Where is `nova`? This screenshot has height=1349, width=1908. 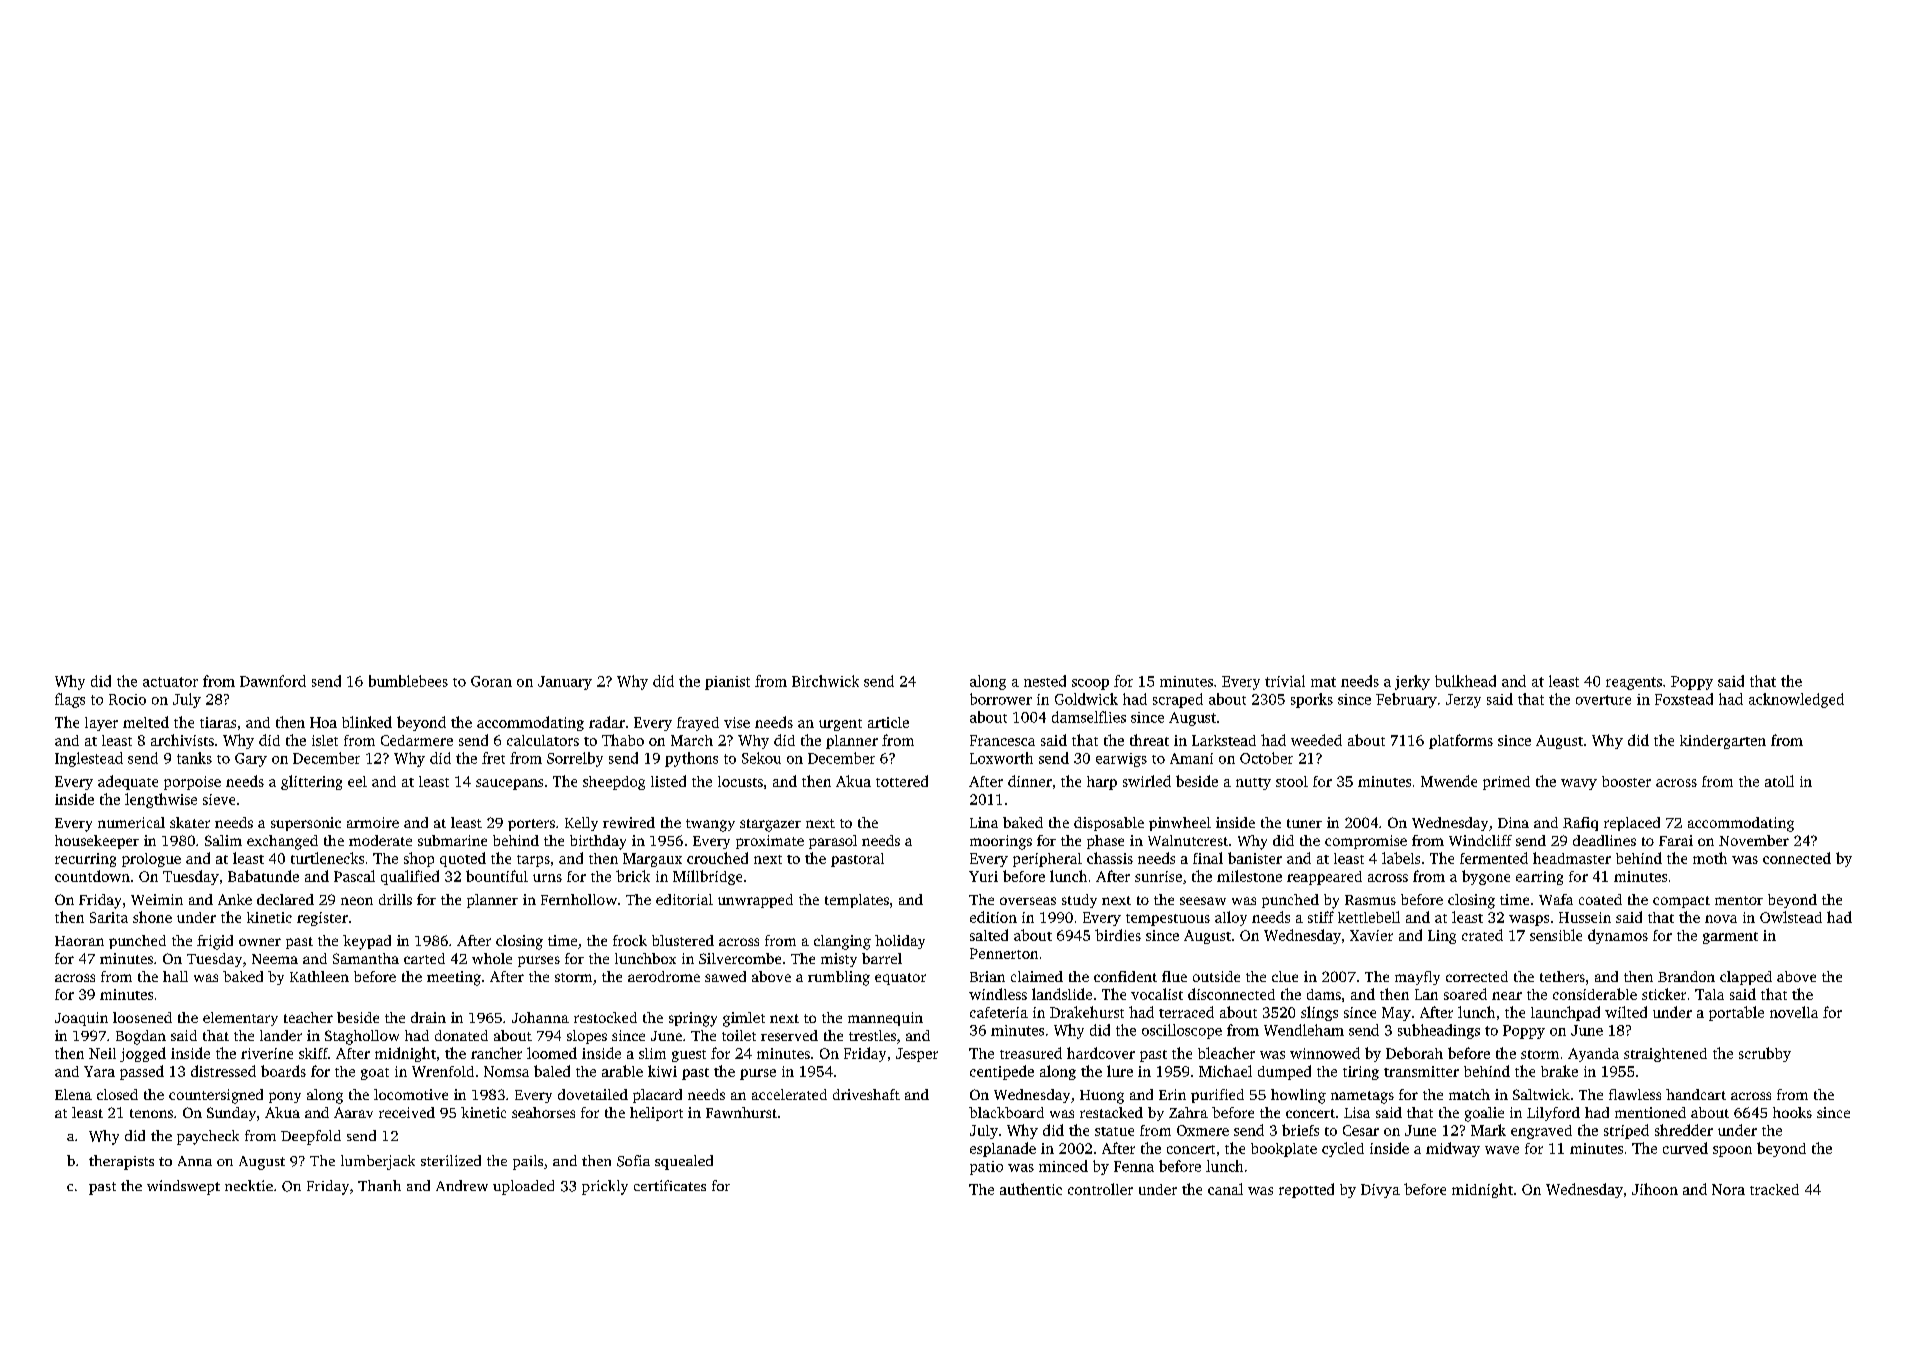
nova is located at coordinates (1721, 919).
